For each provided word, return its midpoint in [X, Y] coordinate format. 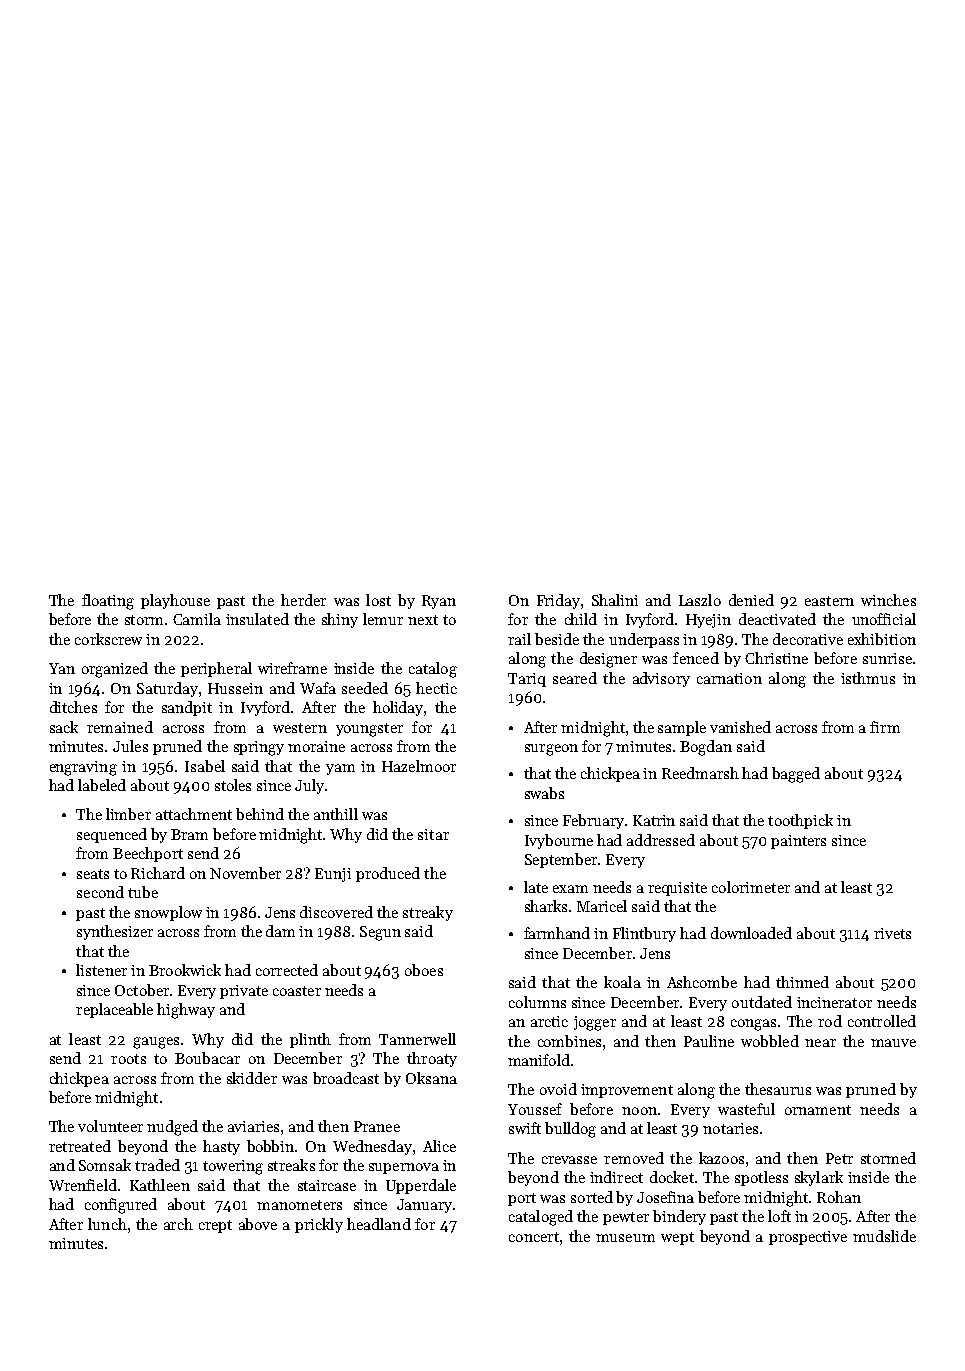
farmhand [557, 933]
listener [101, 970]
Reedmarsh [700, 773]
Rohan [839, 1197]
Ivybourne [559, 841]
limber [128, 814]
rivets [892, 933]
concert [534, 1237]
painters [798, 842]
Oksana [431, 1078]
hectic [436, 688]
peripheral [216, 669]
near [820, 1043]
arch [178, 1224]
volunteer [110, 1126]
